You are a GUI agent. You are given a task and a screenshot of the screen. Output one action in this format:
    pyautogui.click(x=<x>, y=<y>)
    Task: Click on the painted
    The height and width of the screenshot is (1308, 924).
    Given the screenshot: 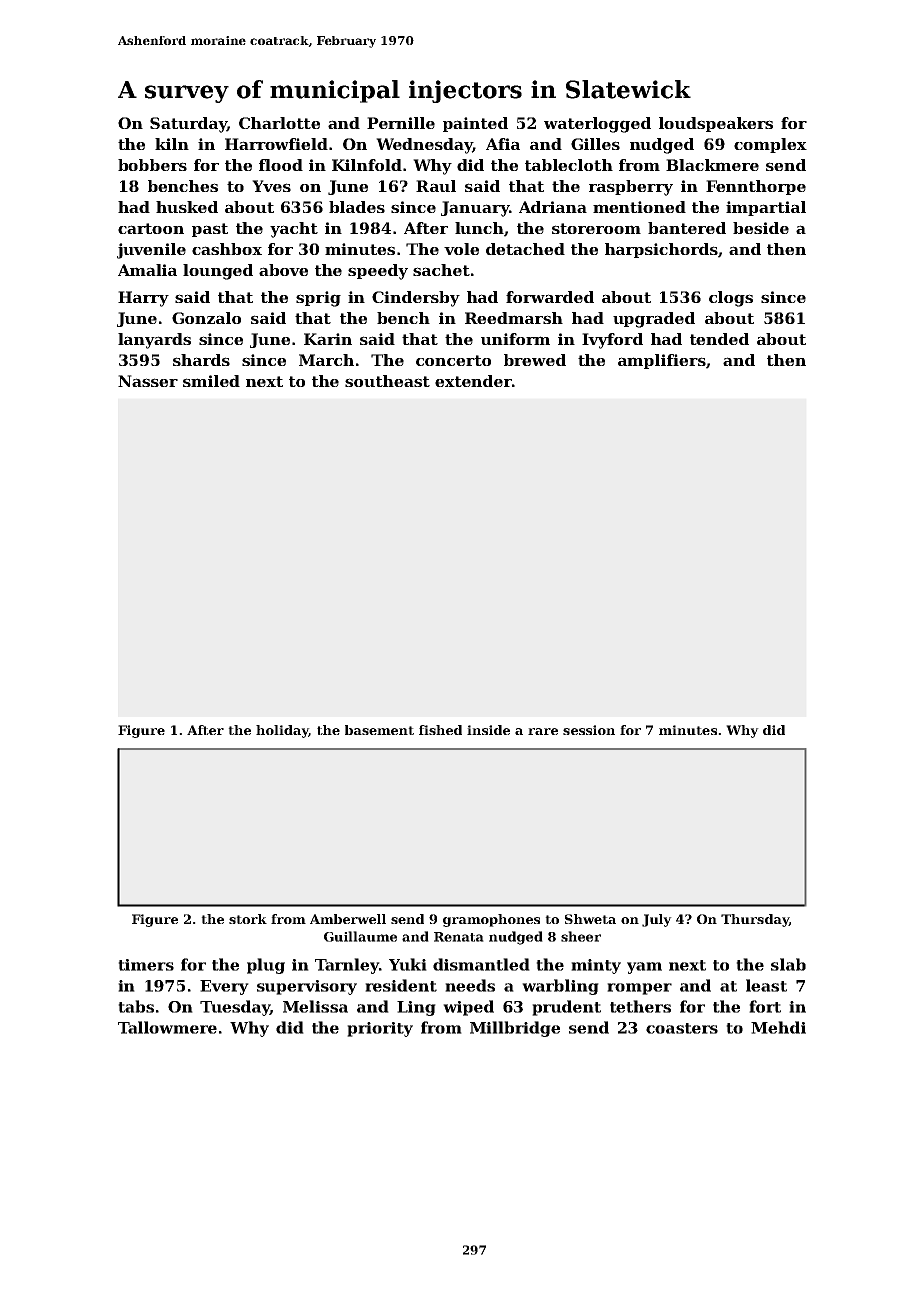 What is the action you would take?
    pyautogui.click(x=475, y=124)
